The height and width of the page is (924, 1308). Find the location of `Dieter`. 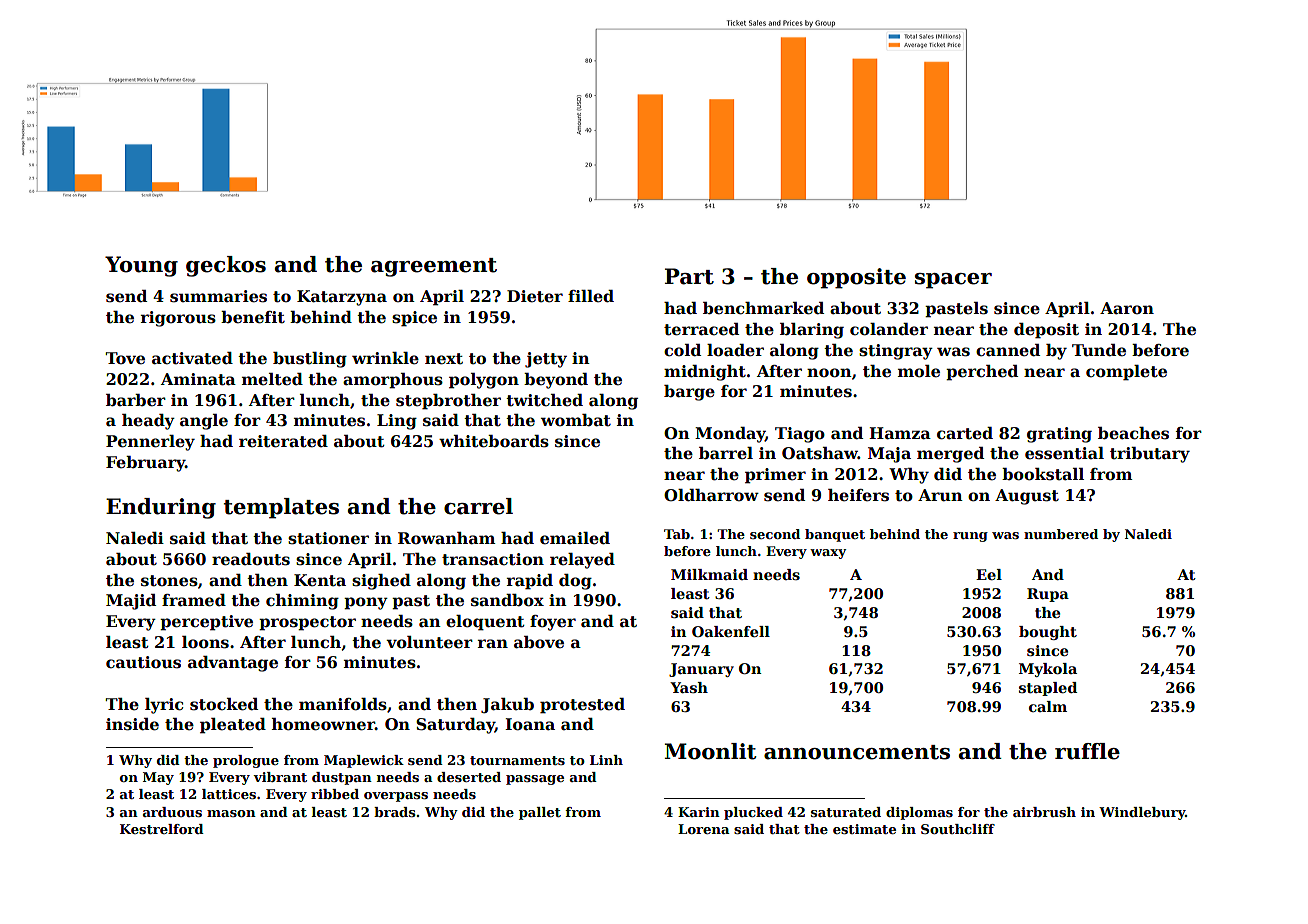

Dieter is located at coordinates (535, 296).
